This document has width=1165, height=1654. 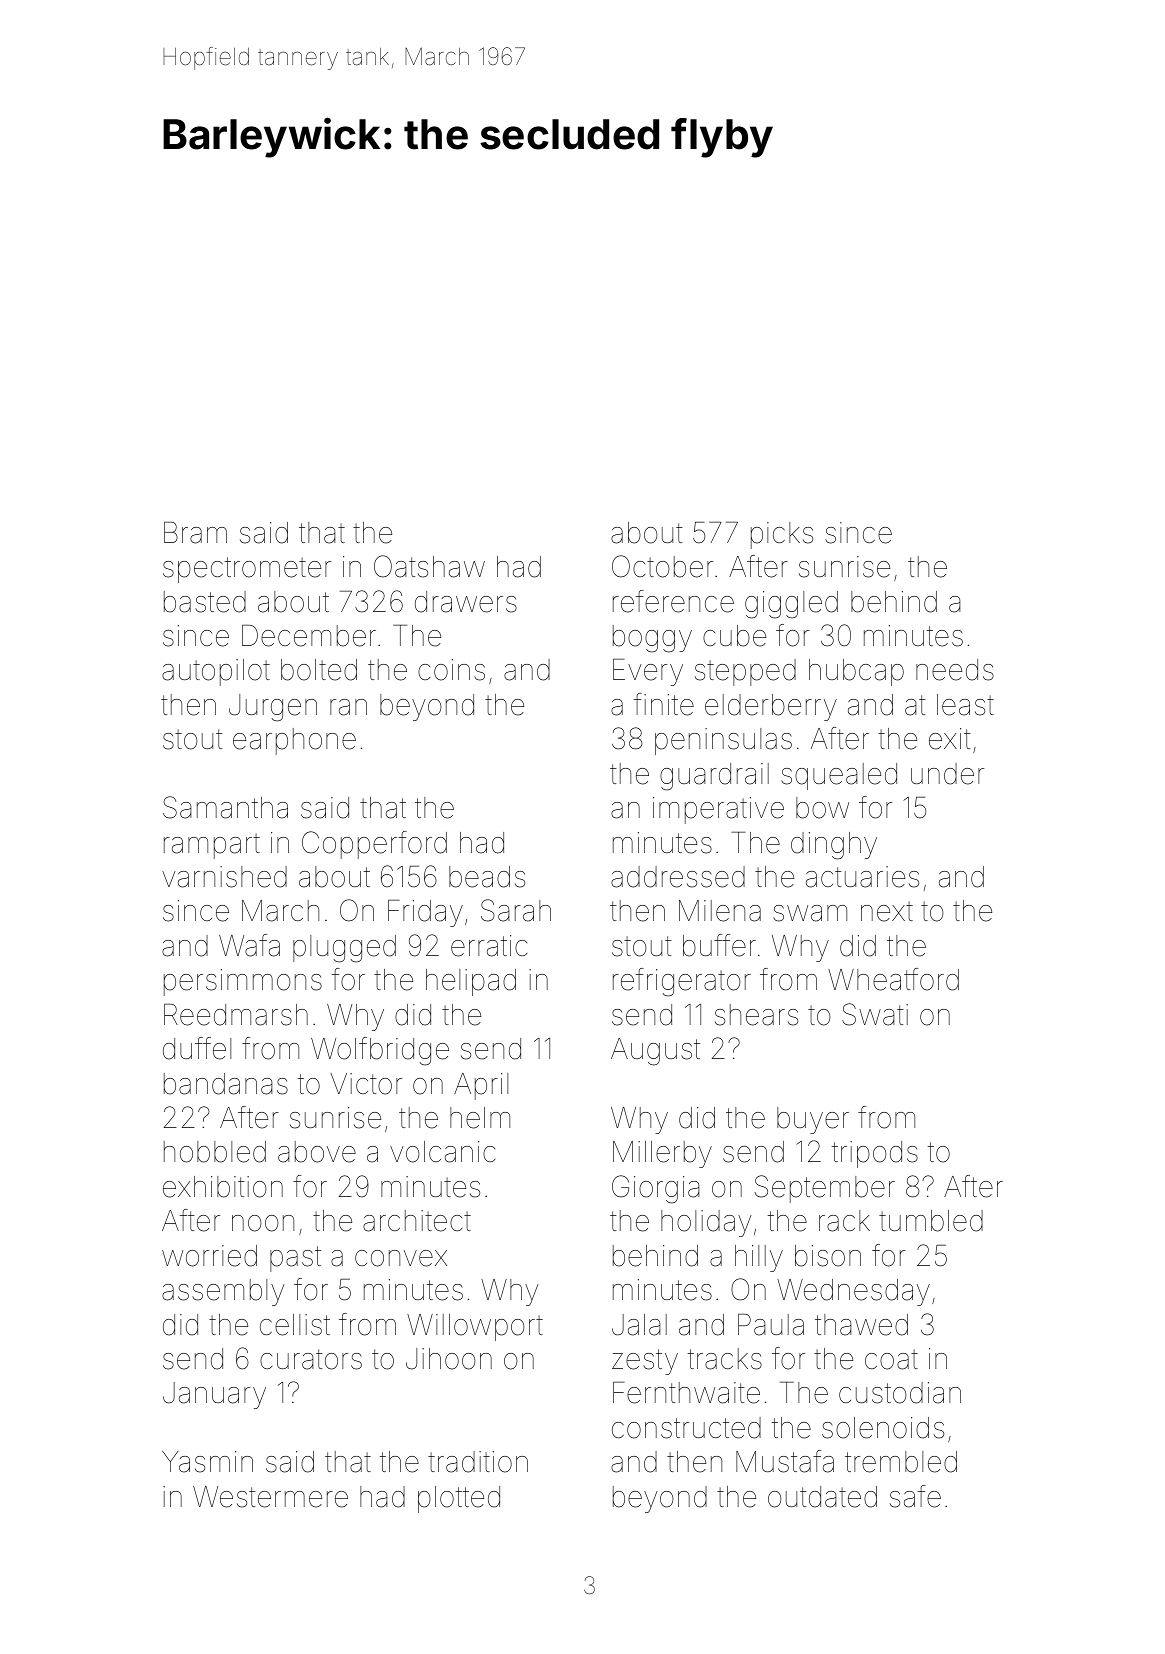 What do you see at coordinates (212, 846) in the document?
I see `rampart` at bounding box center [212, 846].
